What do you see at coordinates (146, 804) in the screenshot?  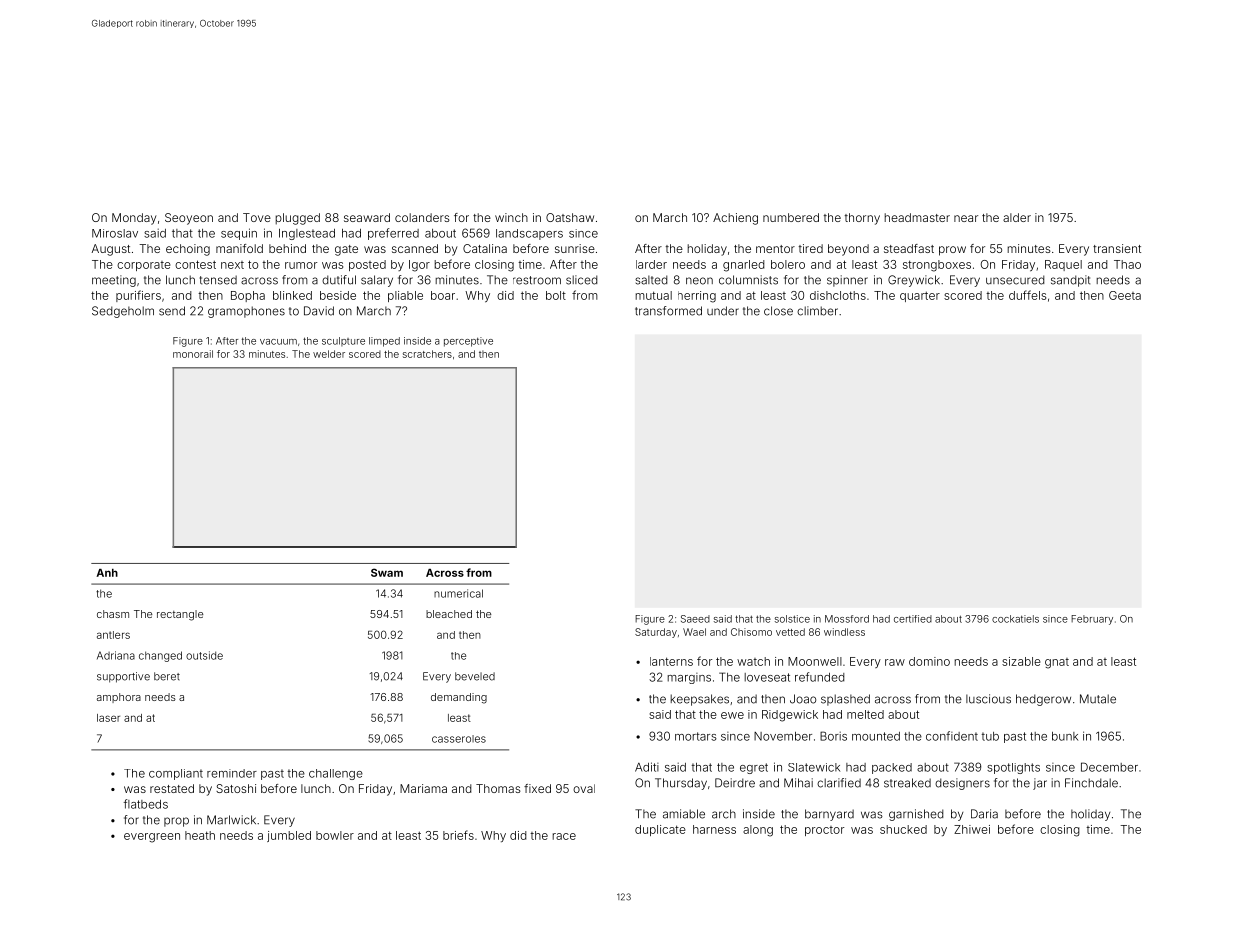 I see `flatbeds` at bounding box center [146, 804].
